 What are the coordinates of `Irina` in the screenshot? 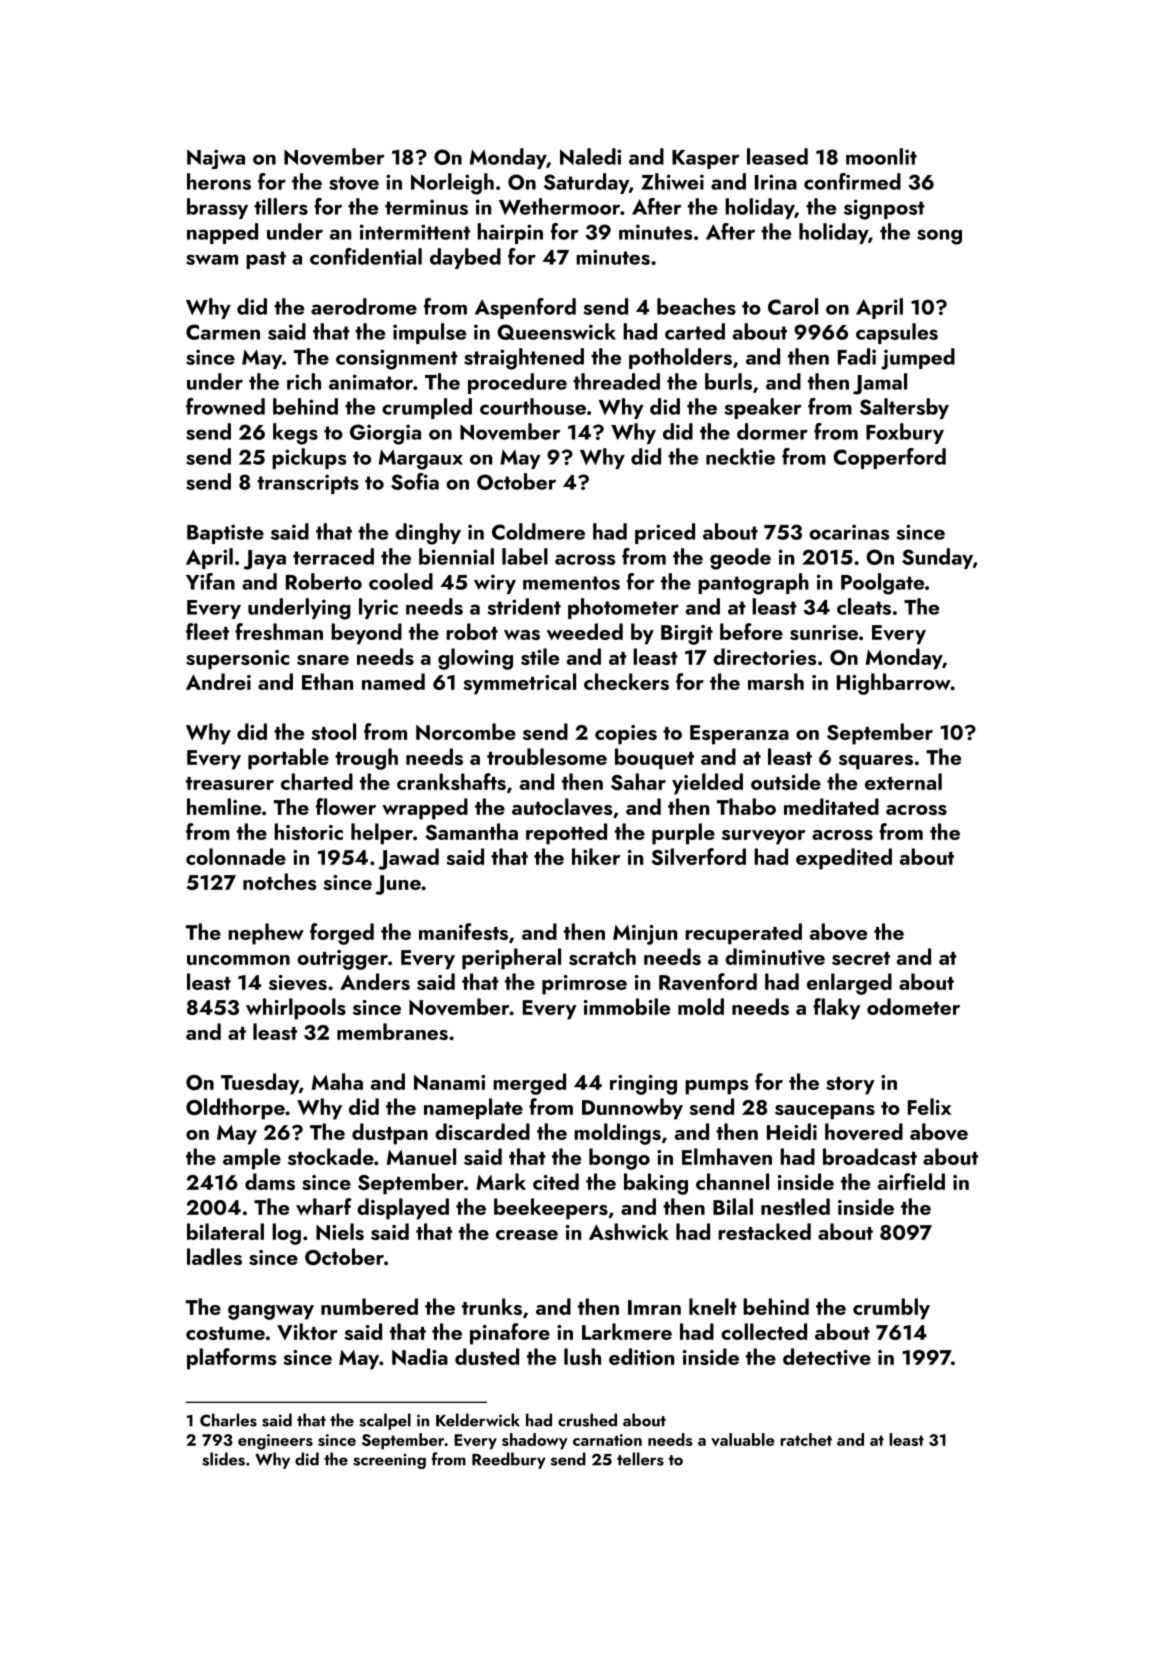 It's located at (776, 182).
